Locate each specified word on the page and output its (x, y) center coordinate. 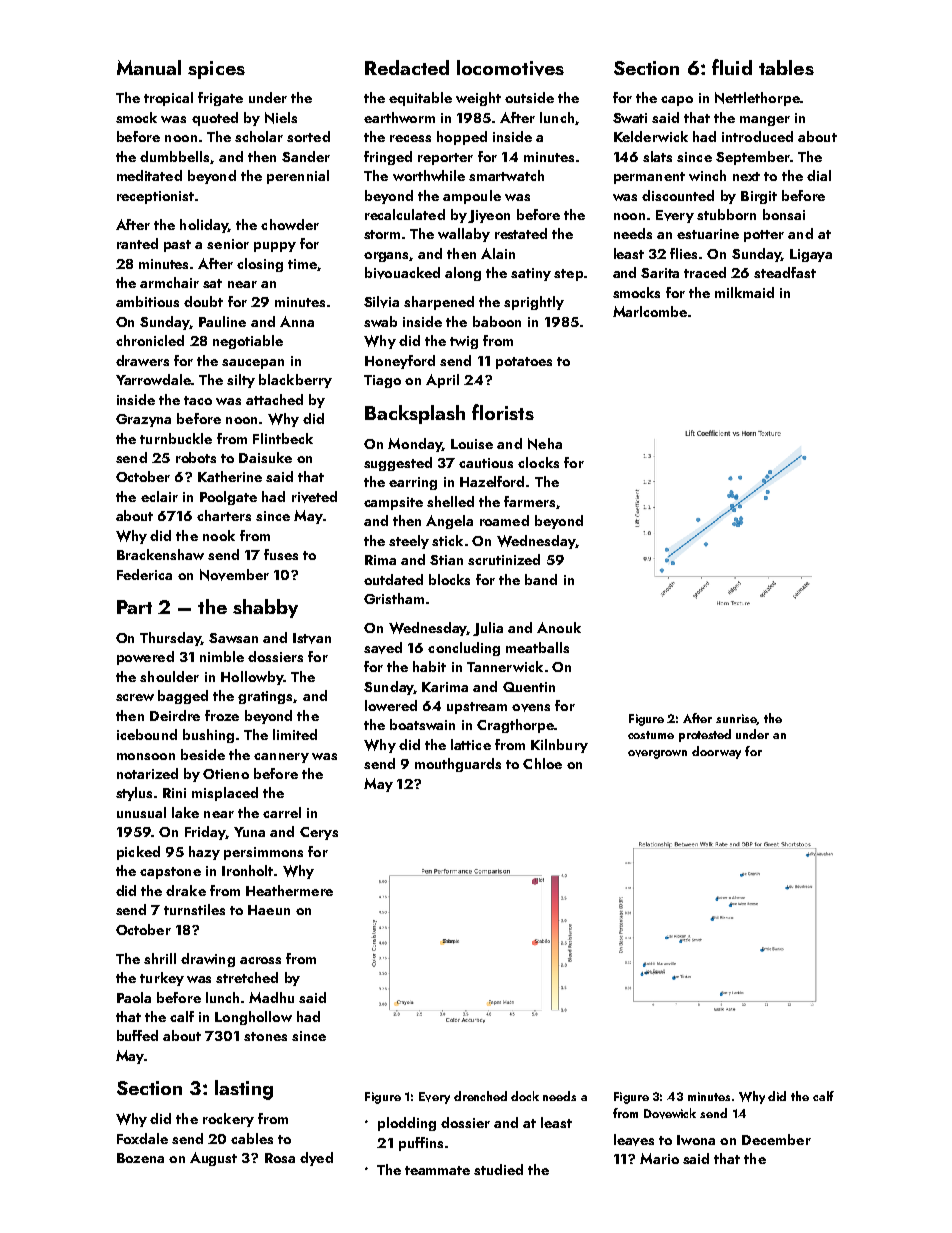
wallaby (464, 235)
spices (216, 70)
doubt (203, 301)
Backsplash (415, 414)
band (541, 579)
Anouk (559, 627)
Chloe (542, 763)
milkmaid (744, 292)
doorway (716, 752)
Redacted (407, 67)
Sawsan (233, 638)
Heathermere (289, 890)
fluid (732, 67)
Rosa (280, 1158)
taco (198, 400)
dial (819, 175)
